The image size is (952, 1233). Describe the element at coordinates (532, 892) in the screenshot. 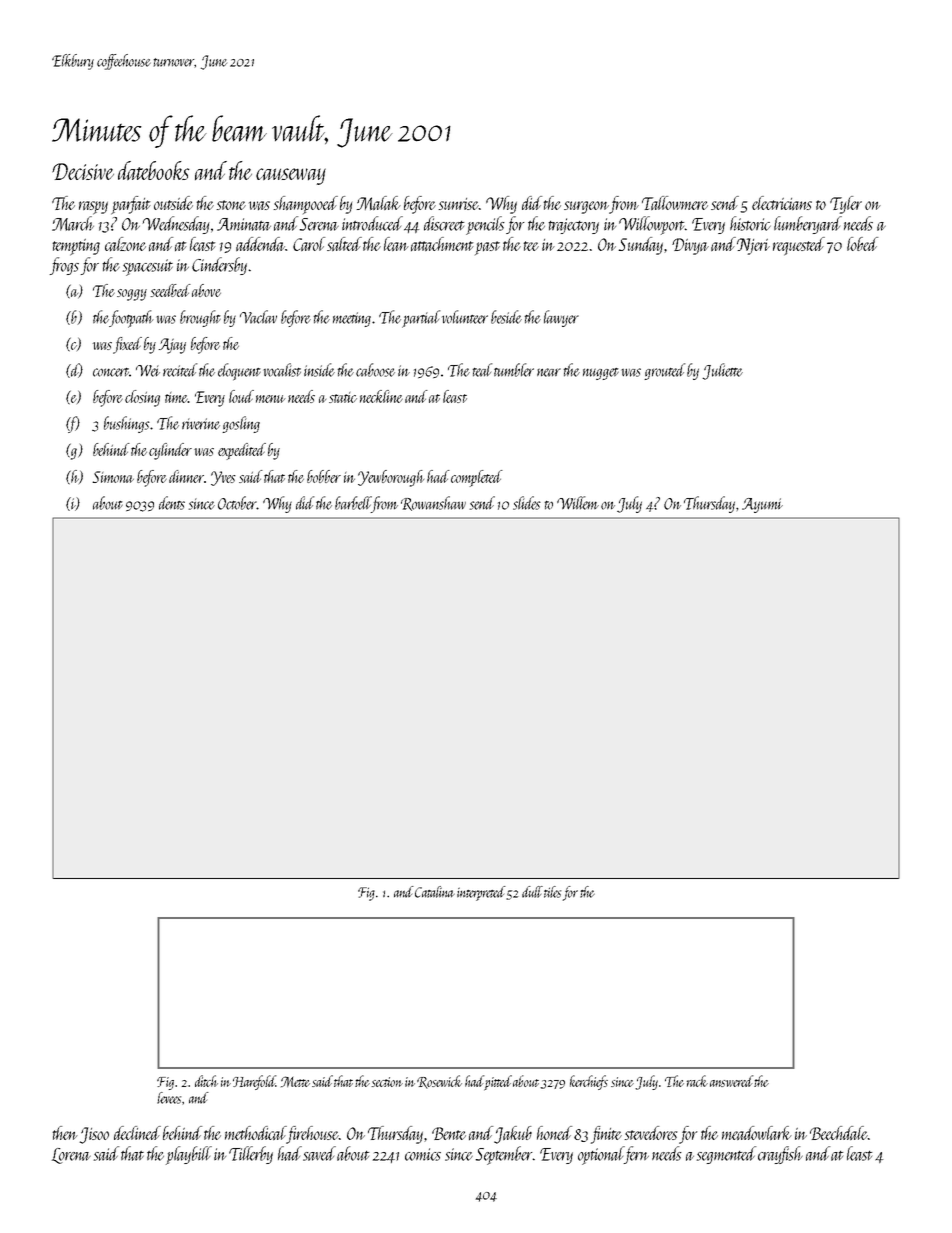

I see `dull` at that location.
